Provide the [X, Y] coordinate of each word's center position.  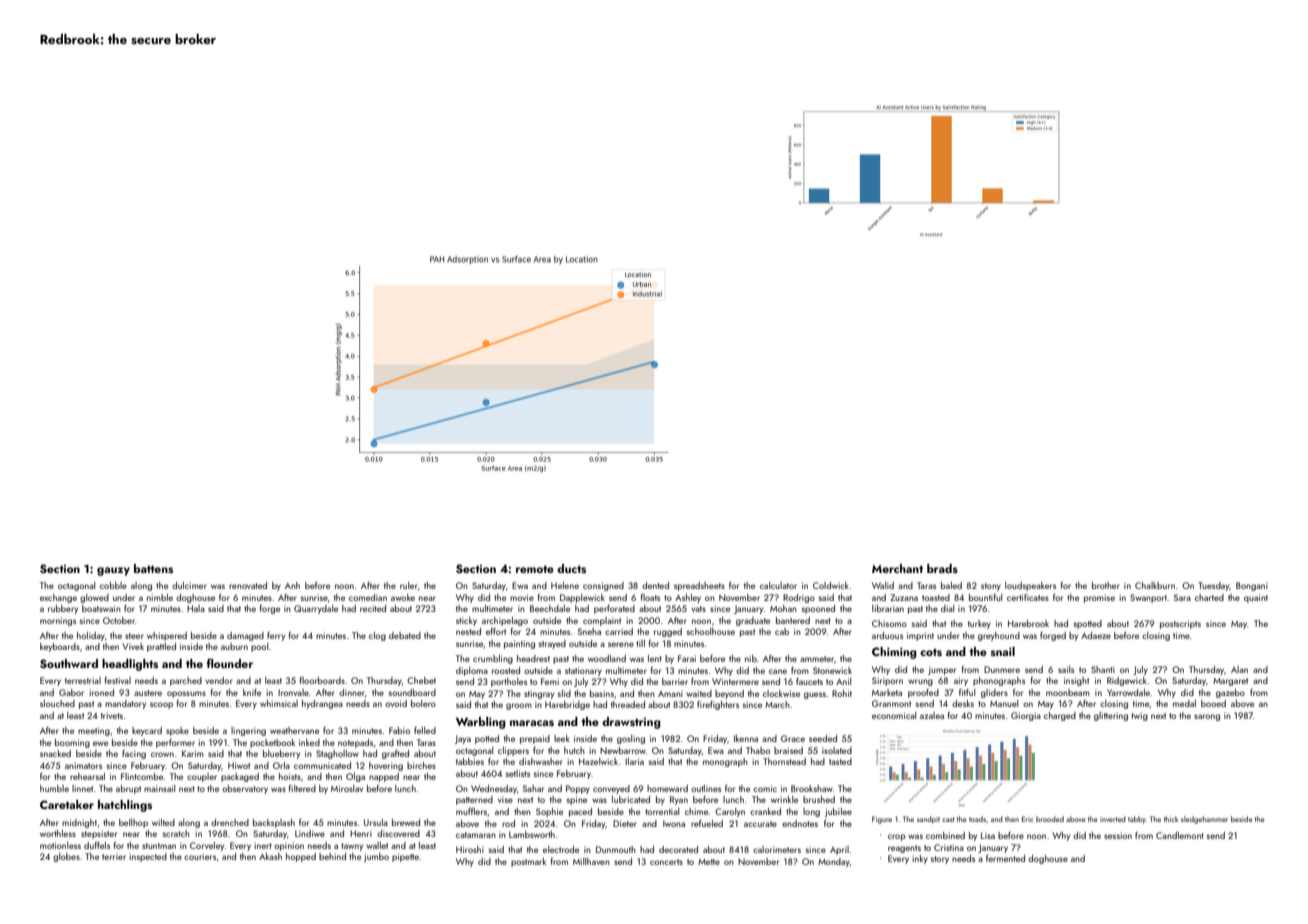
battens [153, 568]
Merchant [897, 568]
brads [942, 568]
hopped [301, 857]
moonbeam [1068, 692]
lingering [248, 731]
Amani [670, 693]
